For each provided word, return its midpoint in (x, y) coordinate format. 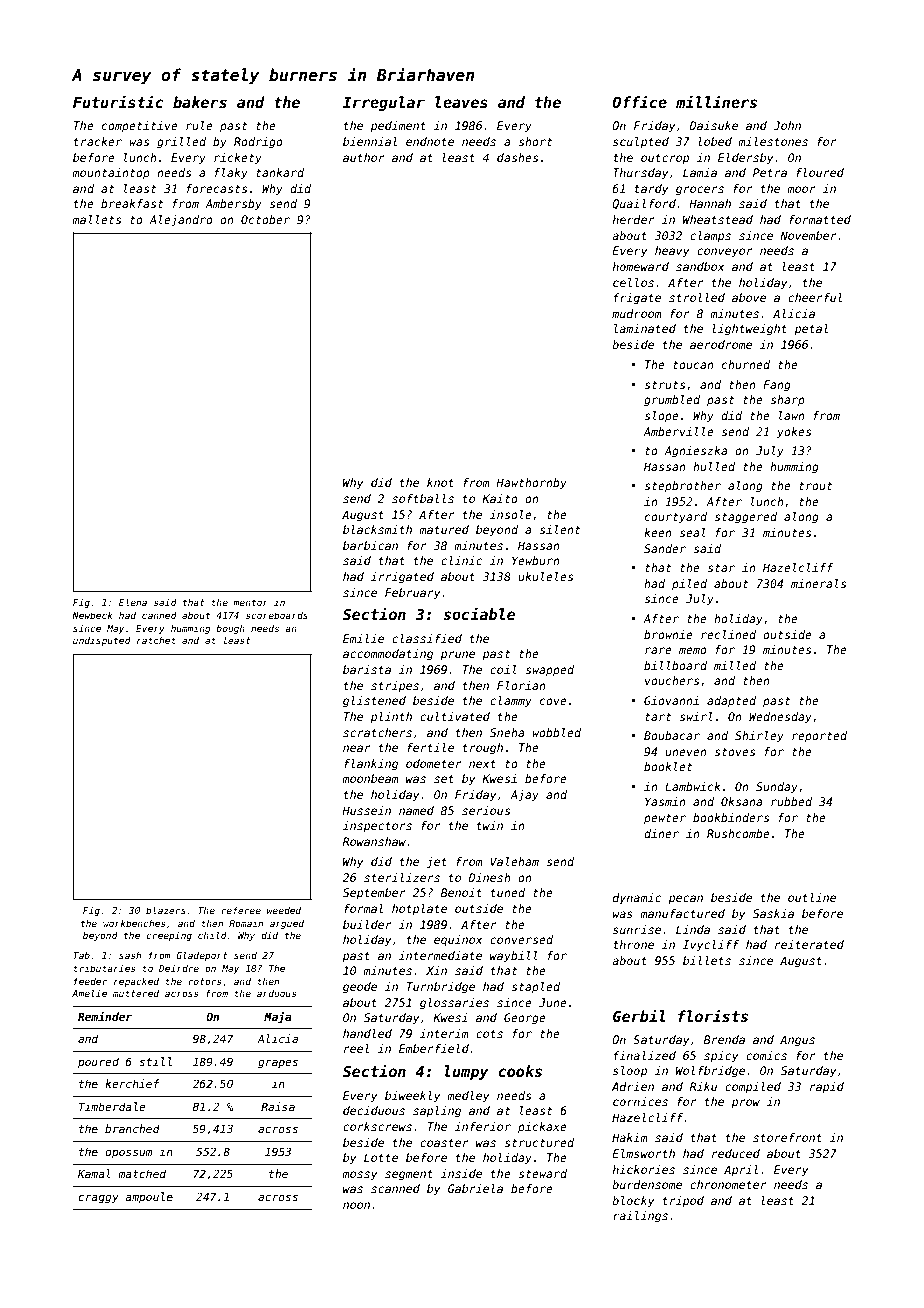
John (787, 125)
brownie (668, 634)
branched (132, 1128)
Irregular (384, 103)
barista (367, 669)
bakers (200, 102)
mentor (250, 602)
